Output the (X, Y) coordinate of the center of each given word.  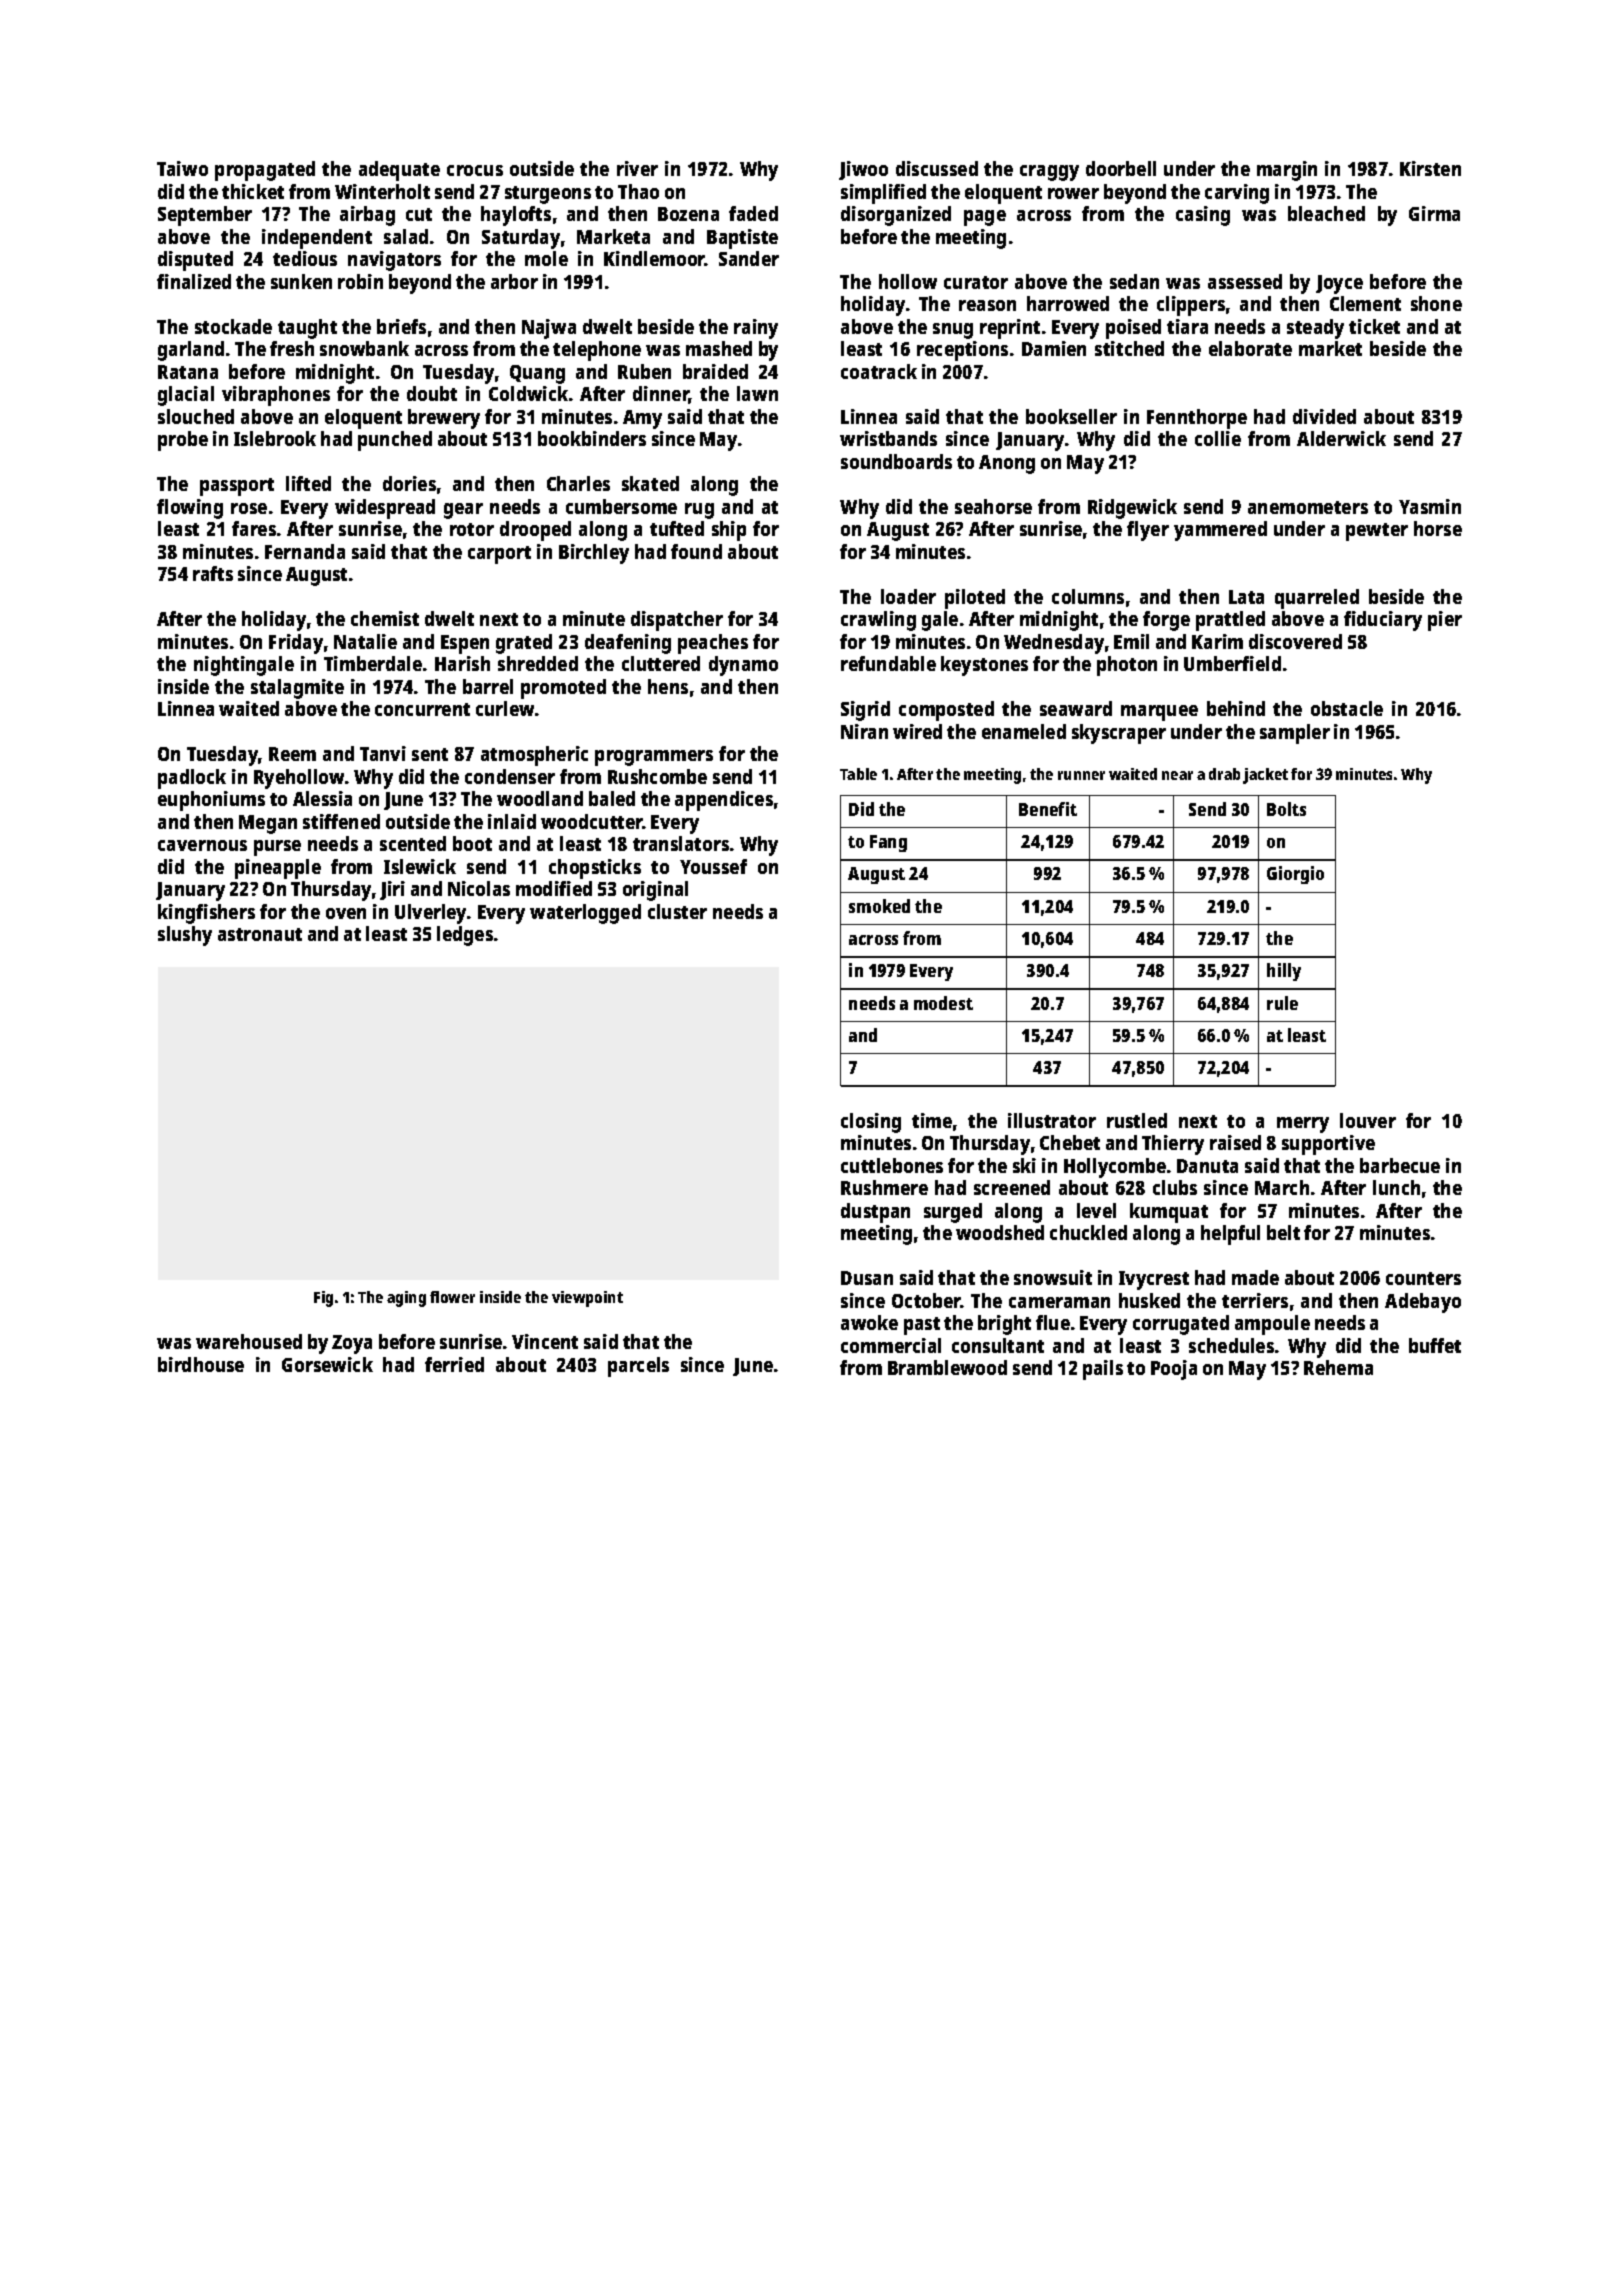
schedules (1231, 1345)
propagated (265, 171)
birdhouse (201, 1364)
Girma (1434, 213)
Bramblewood (947, 1367)
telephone (597, 351)
